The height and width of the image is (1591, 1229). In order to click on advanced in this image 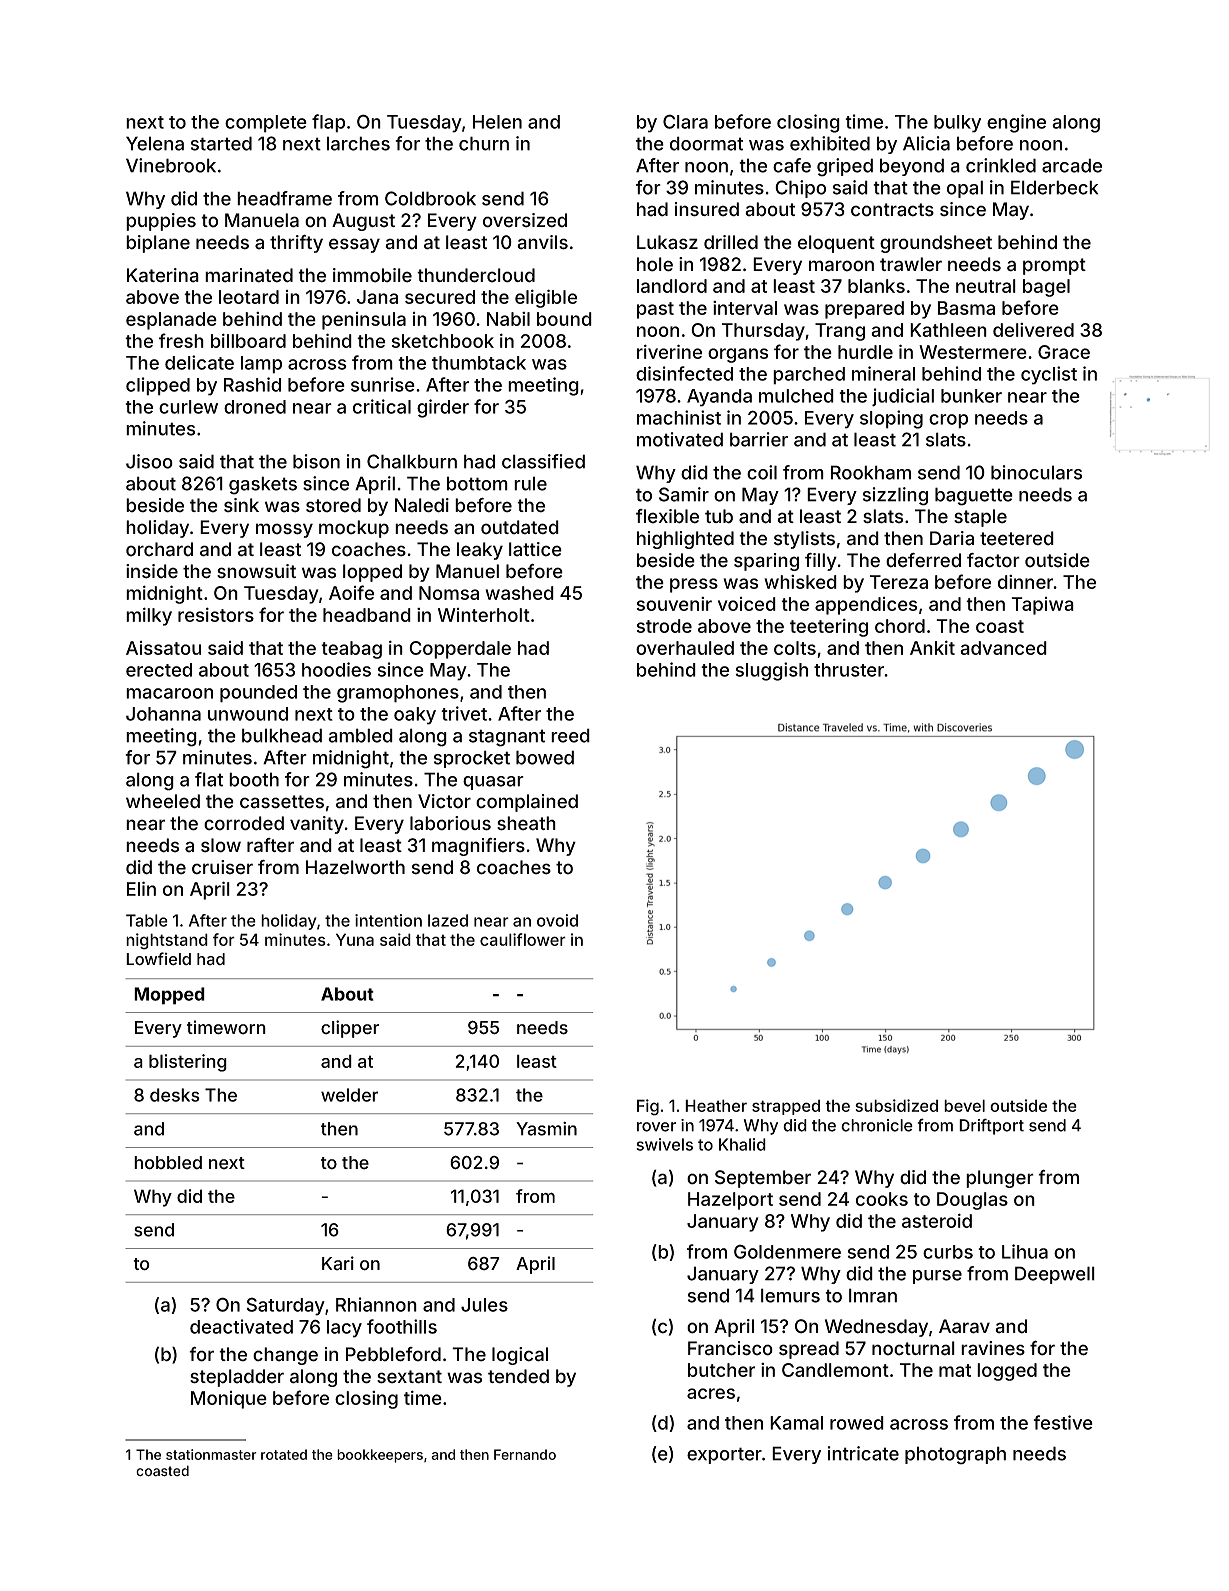, I will do `click(1003, 648)`.
